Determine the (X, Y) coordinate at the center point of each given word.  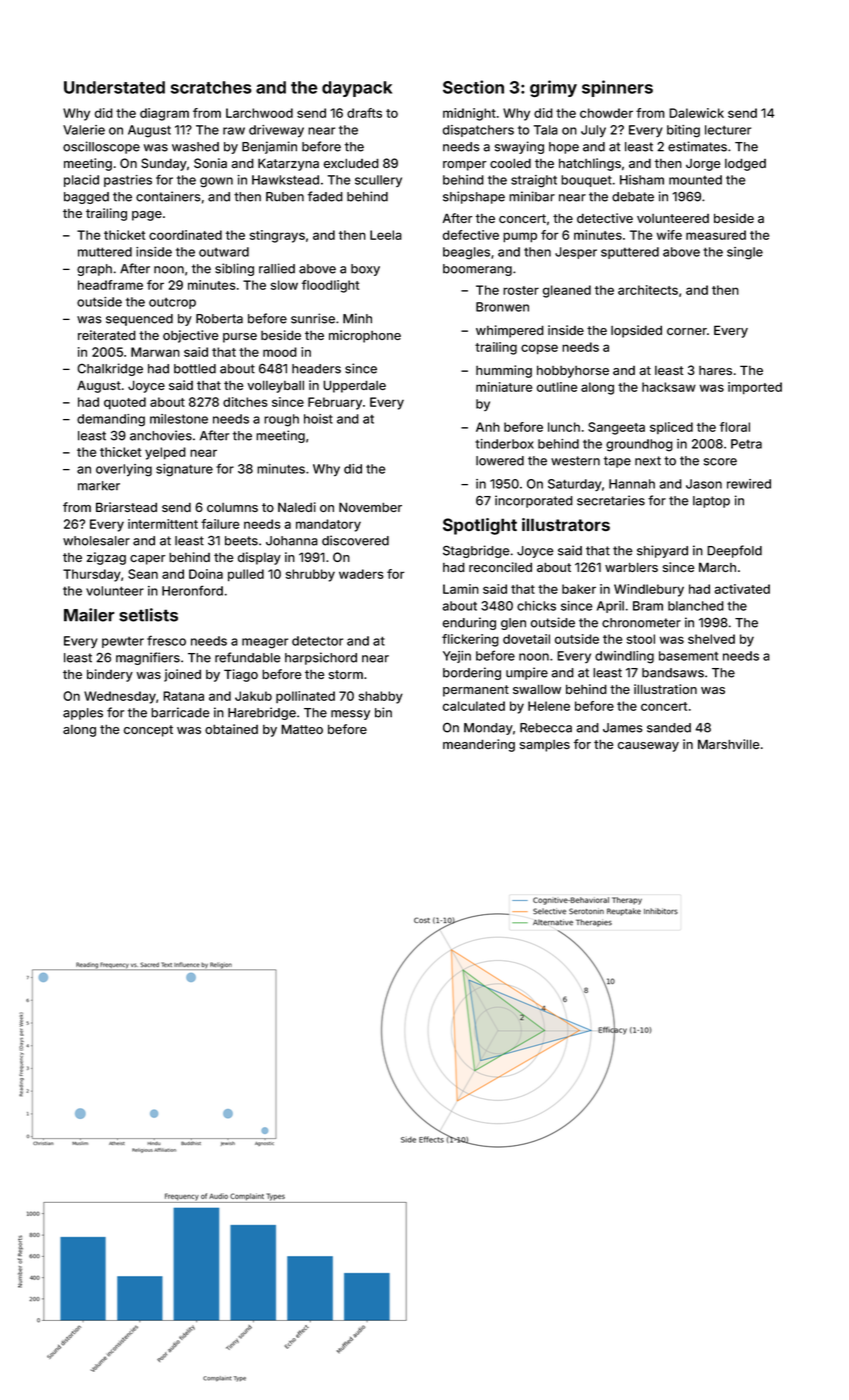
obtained (231, 729)
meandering (479, 745)
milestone (179, 419)
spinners (617, 88)
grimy (553, 88)
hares (715, 370)
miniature (504, 387)
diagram (164, 114)
